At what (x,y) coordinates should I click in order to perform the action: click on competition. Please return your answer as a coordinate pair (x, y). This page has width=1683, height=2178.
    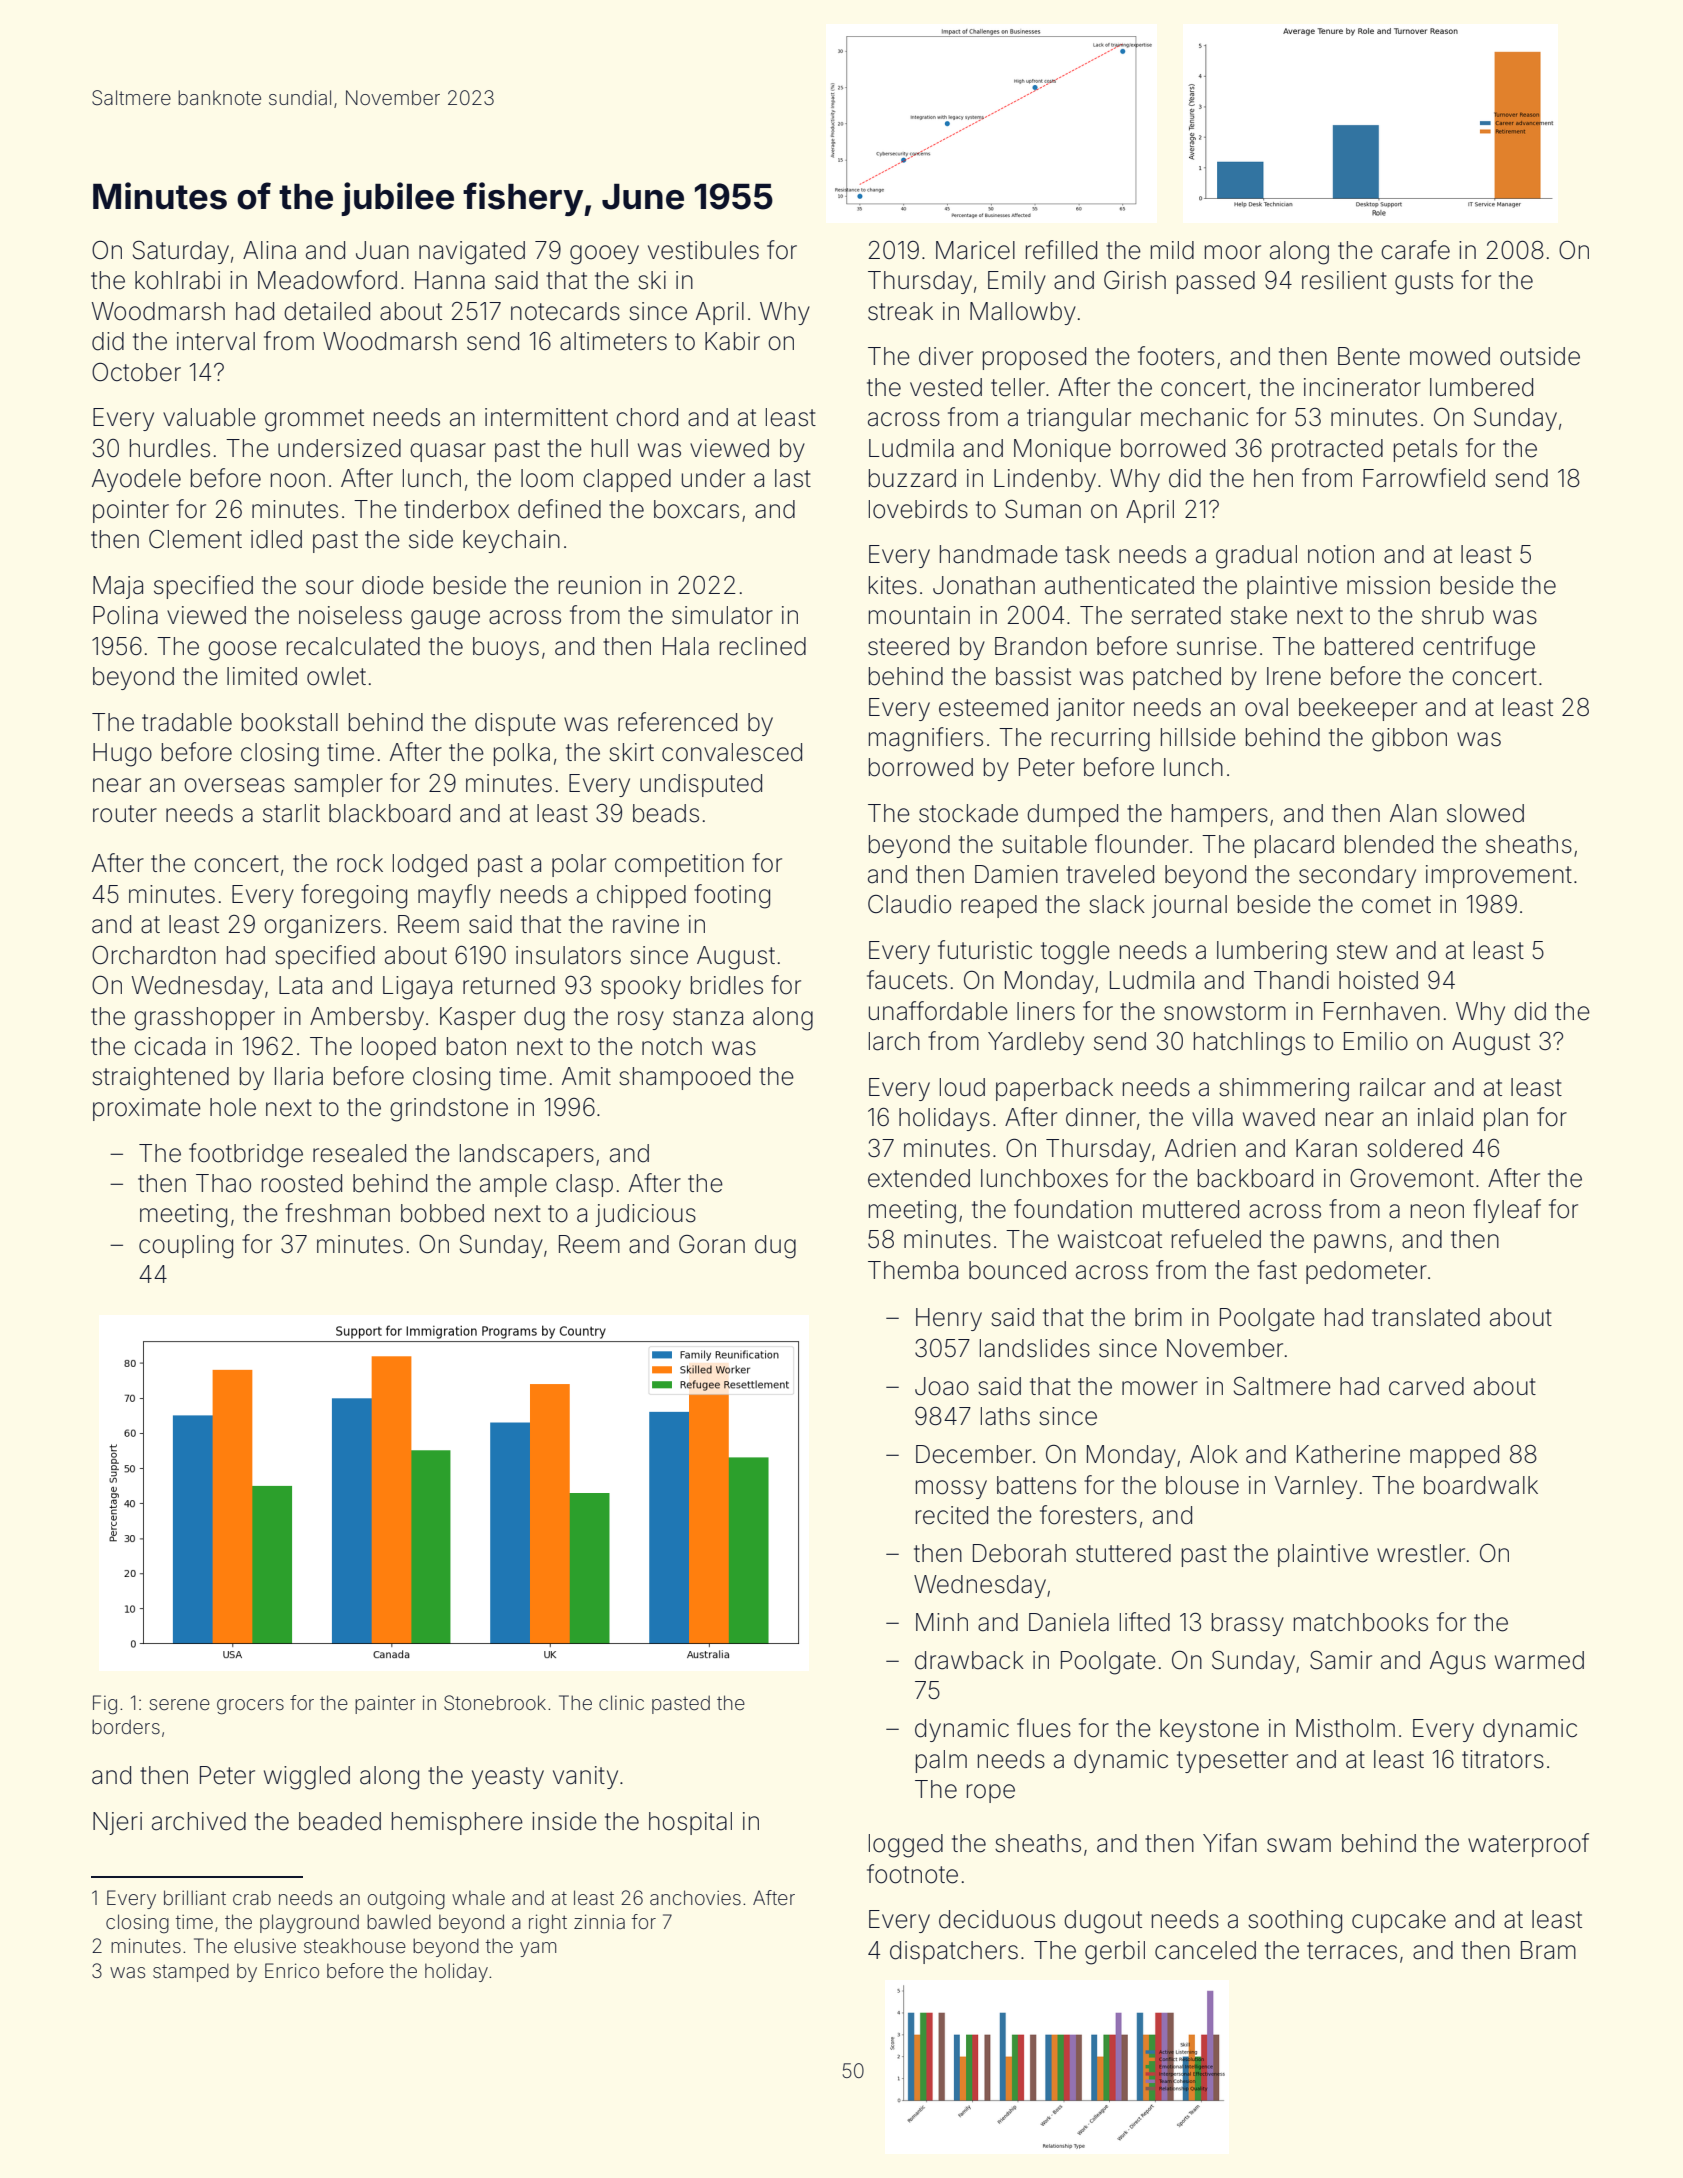
    Looking at the image, I should click on (679, 865).
